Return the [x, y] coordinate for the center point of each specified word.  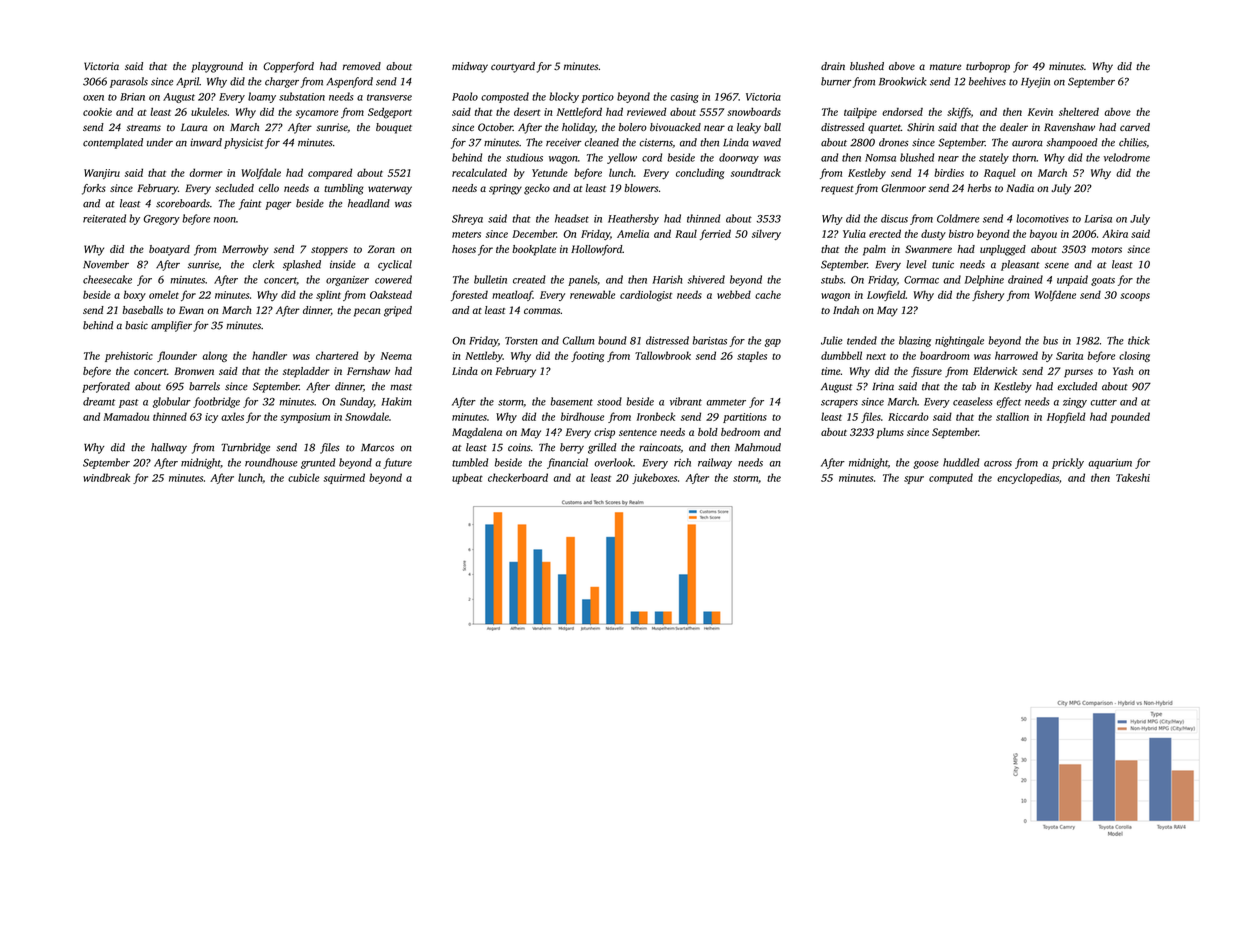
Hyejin [1035, 82]
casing [684, 98]
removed [362, 66]
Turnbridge [245, 448]
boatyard [169, 250]
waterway [390, 190]
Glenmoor [903, 188]
